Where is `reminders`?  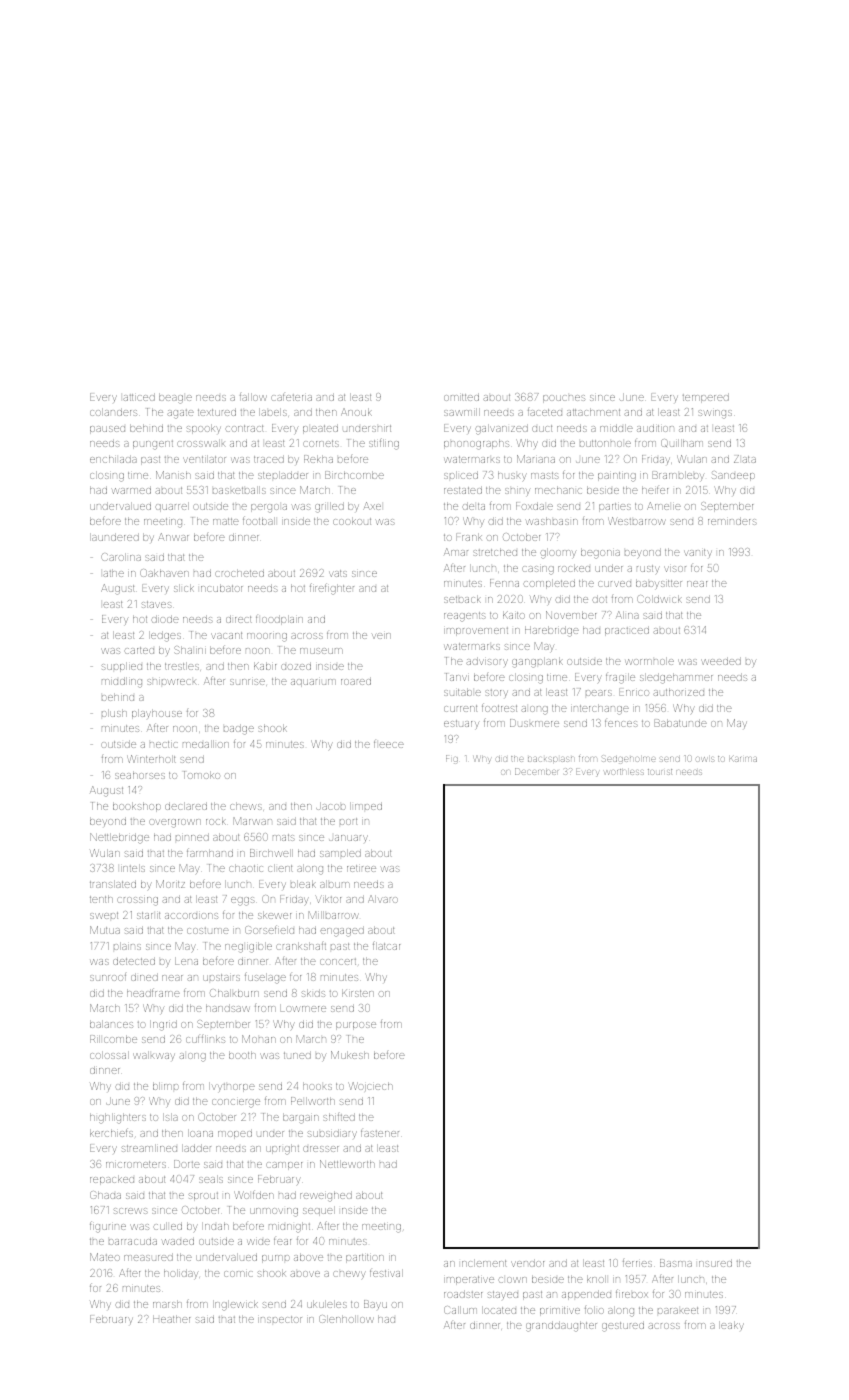
reminders is located at coordinates (732, 521).
